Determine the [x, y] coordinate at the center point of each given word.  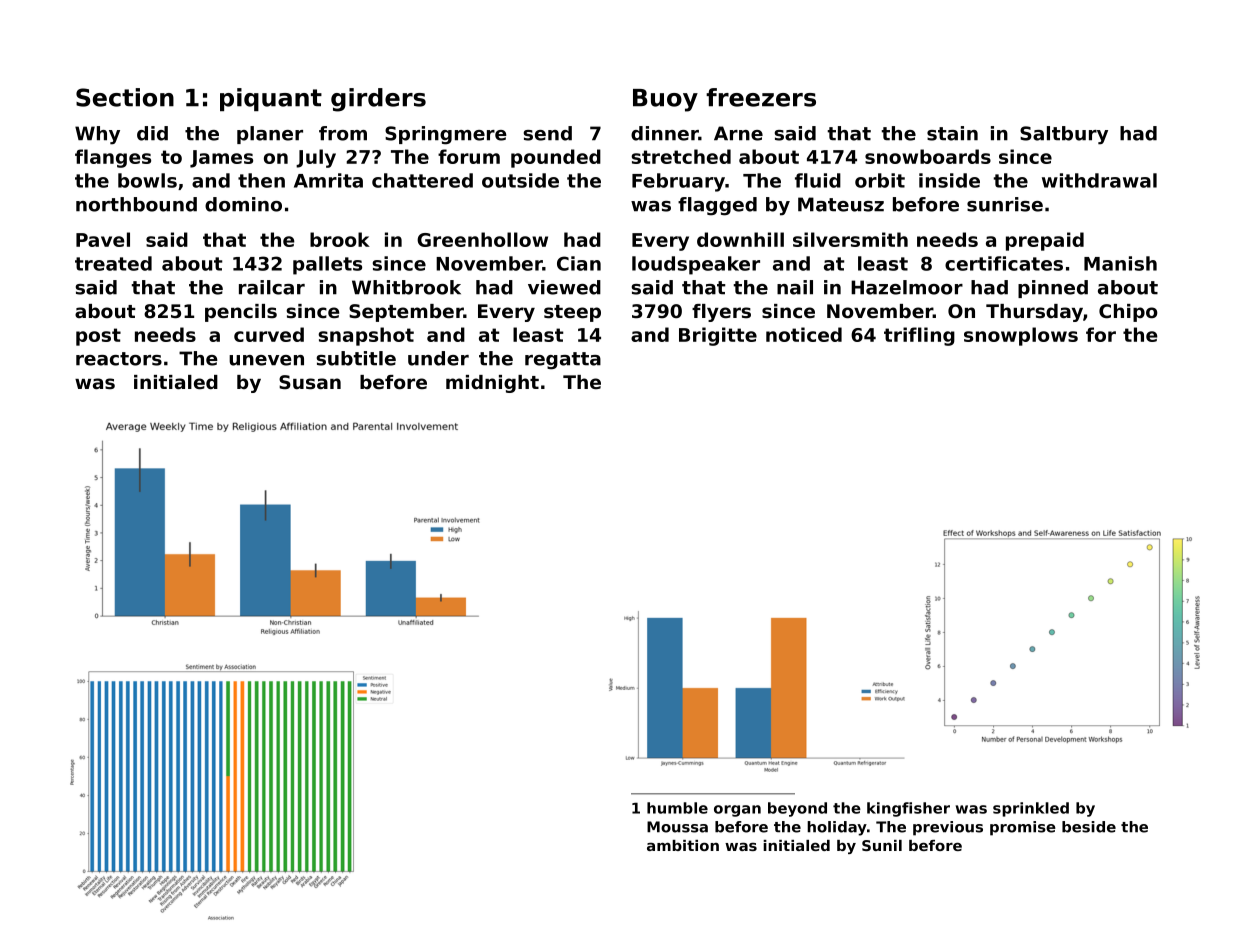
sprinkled [1031, 809]
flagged [717, 206]
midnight [492, 384]
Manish [1120, 263]
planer [270, 135]
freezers [761, 97]
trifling [919, 336]
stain [952, 133]
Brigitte [718, 336]
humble [677, 808]
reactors [119, 359]
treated [113, 263]
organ [737, 811]
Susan [310, 382]
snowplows [1021, 336]
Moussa [677, 827]
